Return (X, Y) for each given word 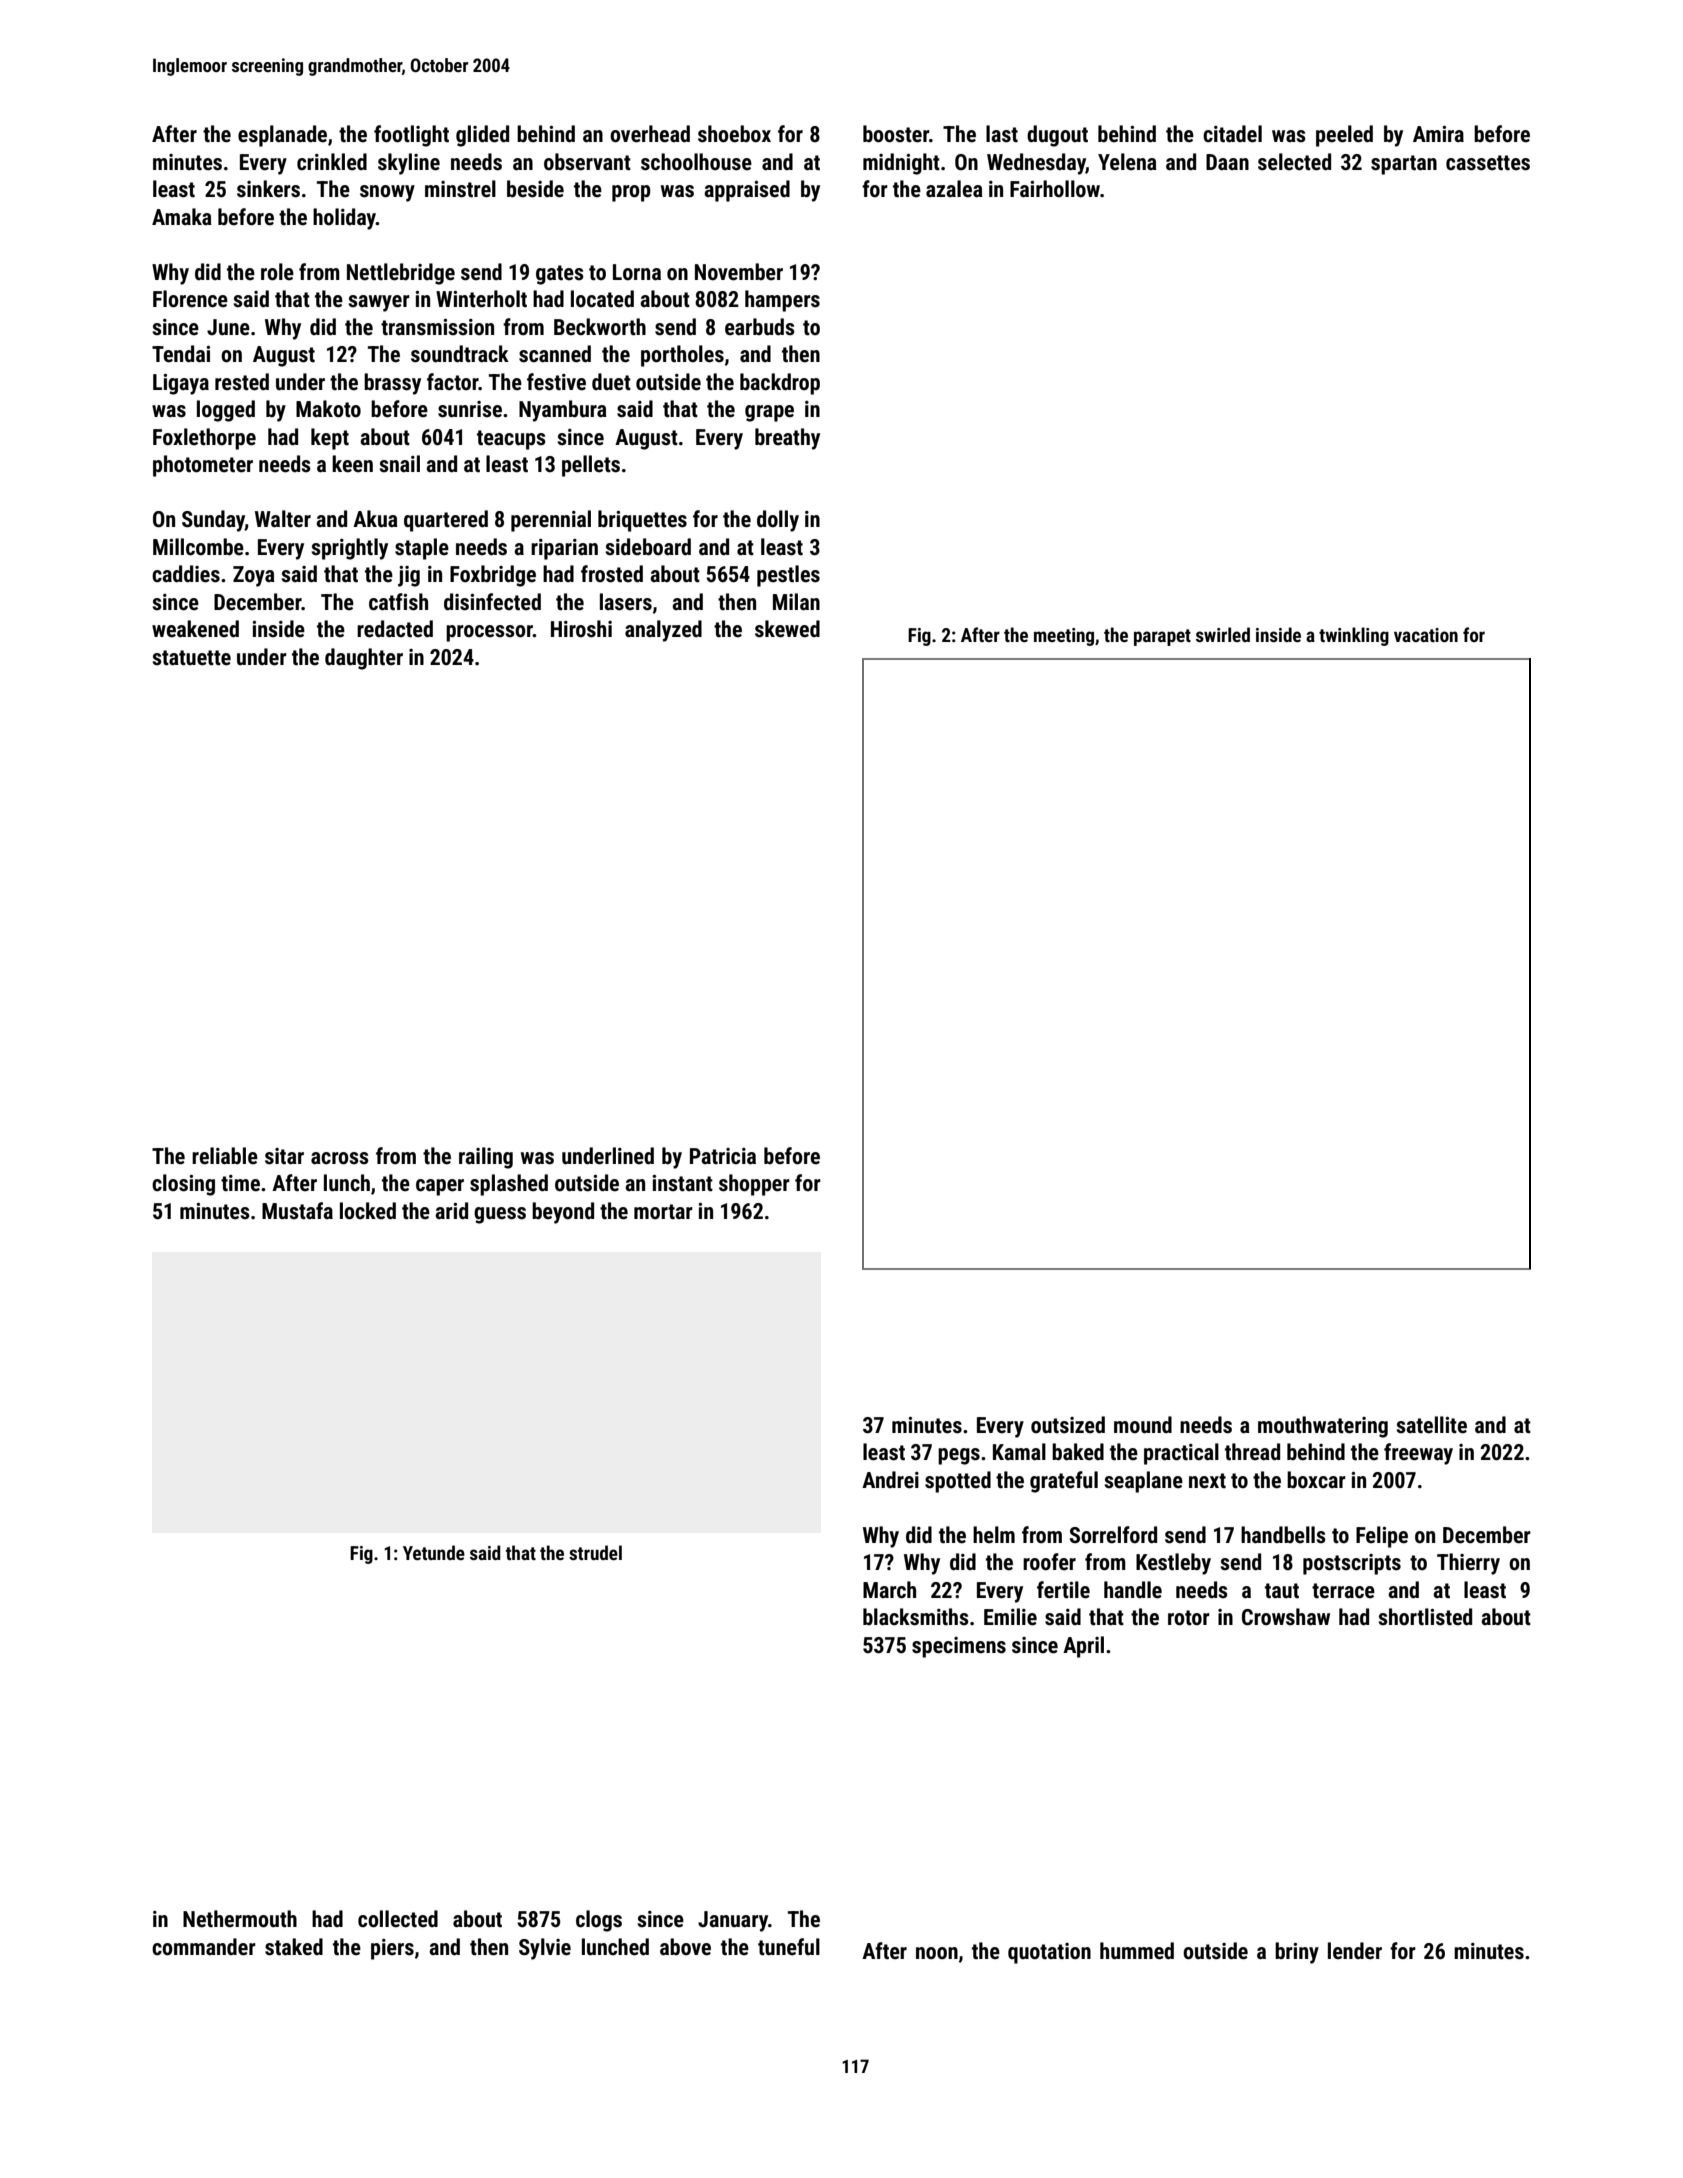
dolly (778, 521)
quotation (1049, 1953)
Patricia (723, 1156)
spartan (1404, 165)
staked (294, 1947)
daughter (364, 659)
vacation (1426, 635)
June (228, 327)
